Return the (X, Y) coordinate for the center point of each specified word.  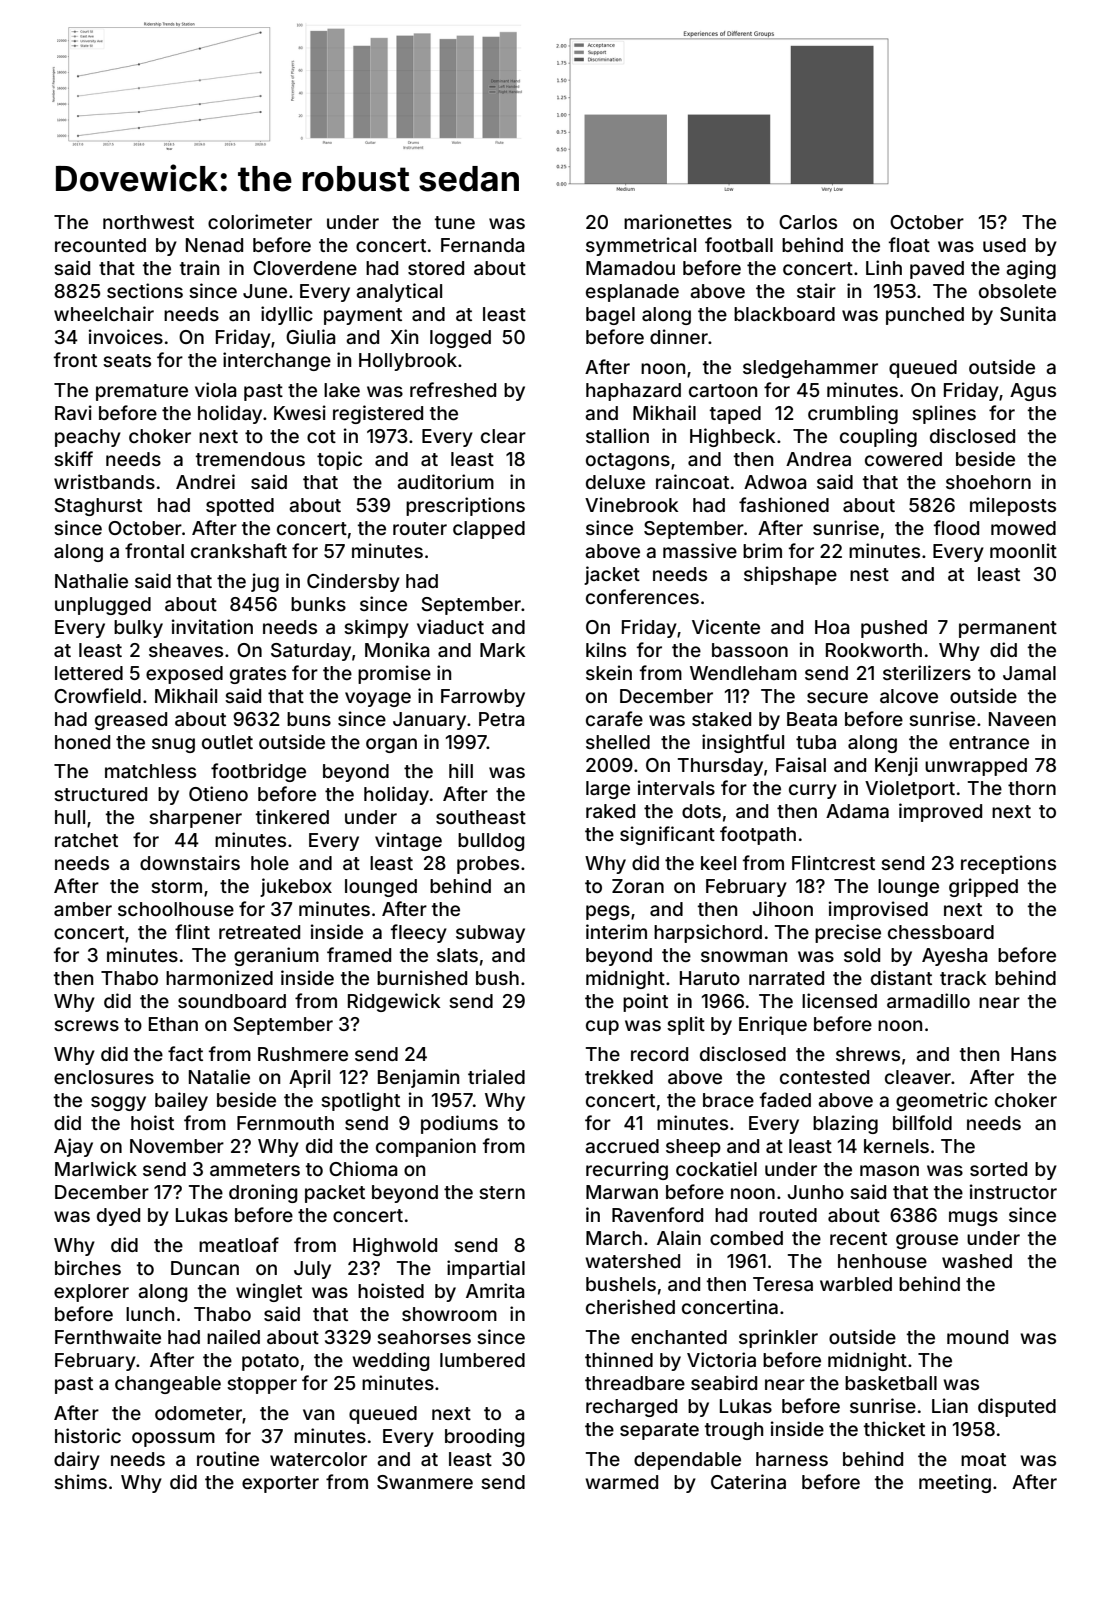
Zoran (638, 886)
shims (80, 1481)
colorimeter (260, 221)
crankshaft (239, 550)
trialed (496, 1076)
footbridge (258, 772)
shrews (868, 1054)
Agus (1033, 392)
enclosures (104, 1077)
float (909, 244)
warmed (621, 1482)
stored (436, 268)
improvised (878, 910)
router (420, 528)
